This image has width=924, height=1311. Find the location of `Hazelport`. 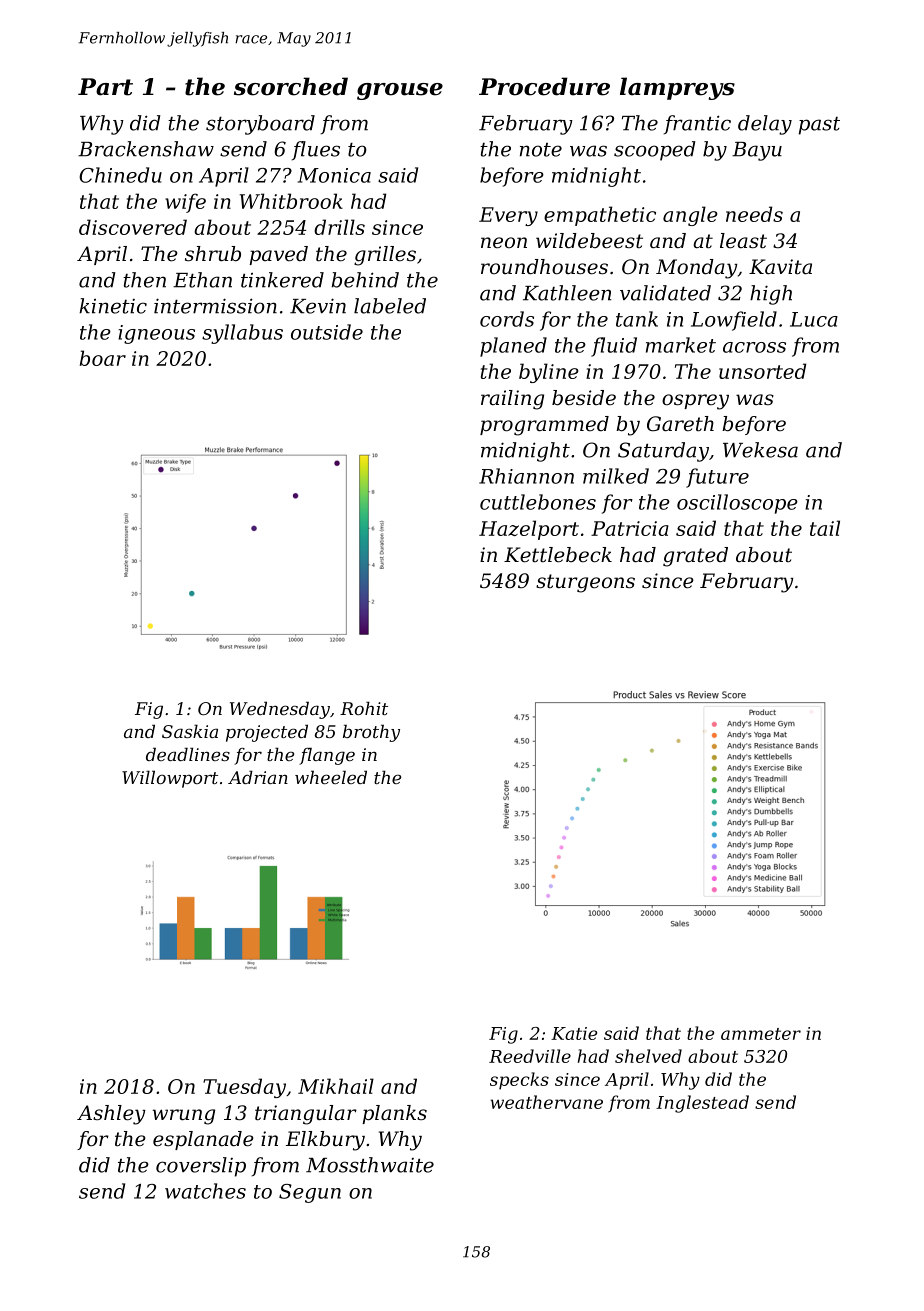

Hazelport is located at coordinates (529, 530).
